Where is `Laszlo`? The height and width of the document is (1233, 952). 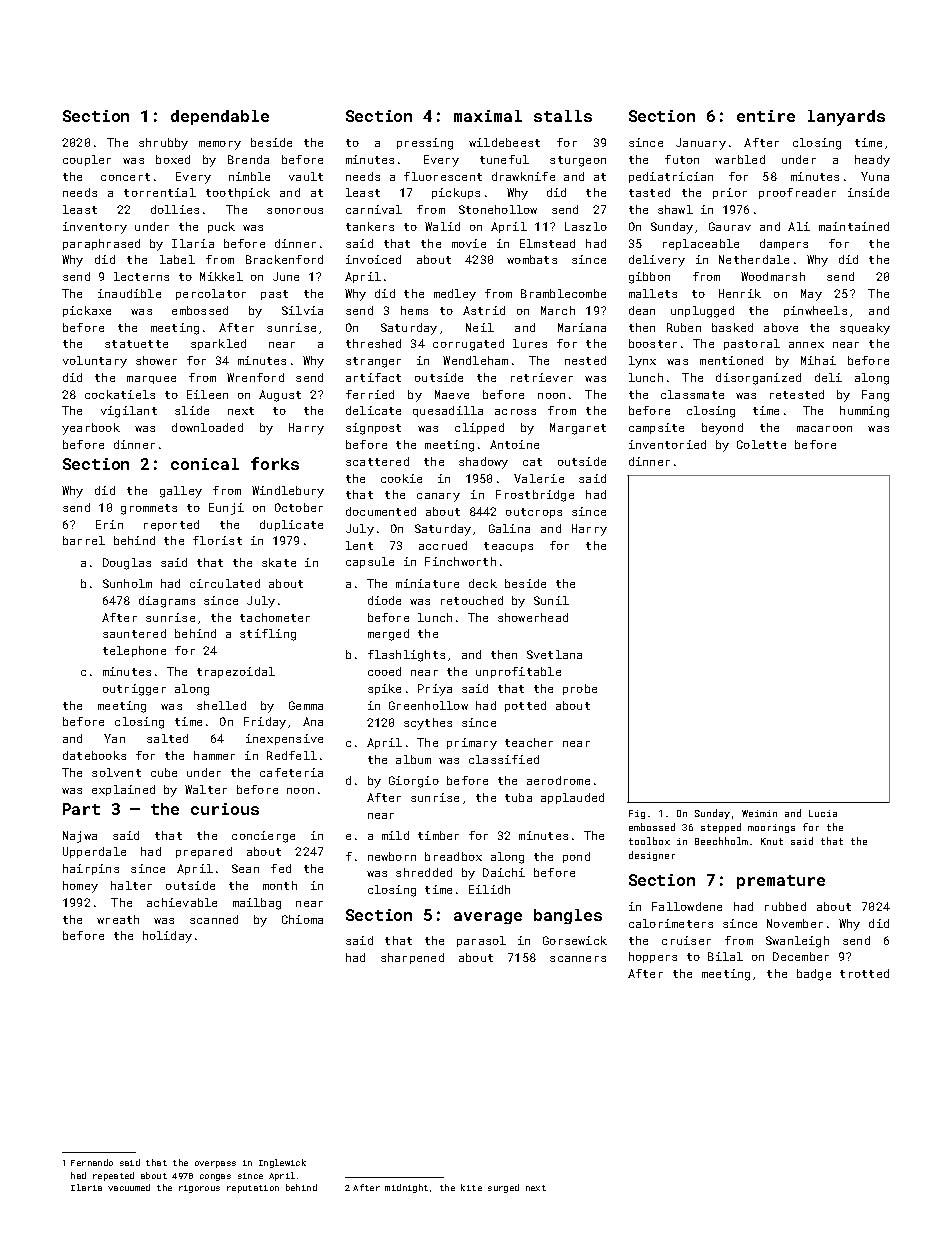 Laszlo is located at coordinates (586, 226).
